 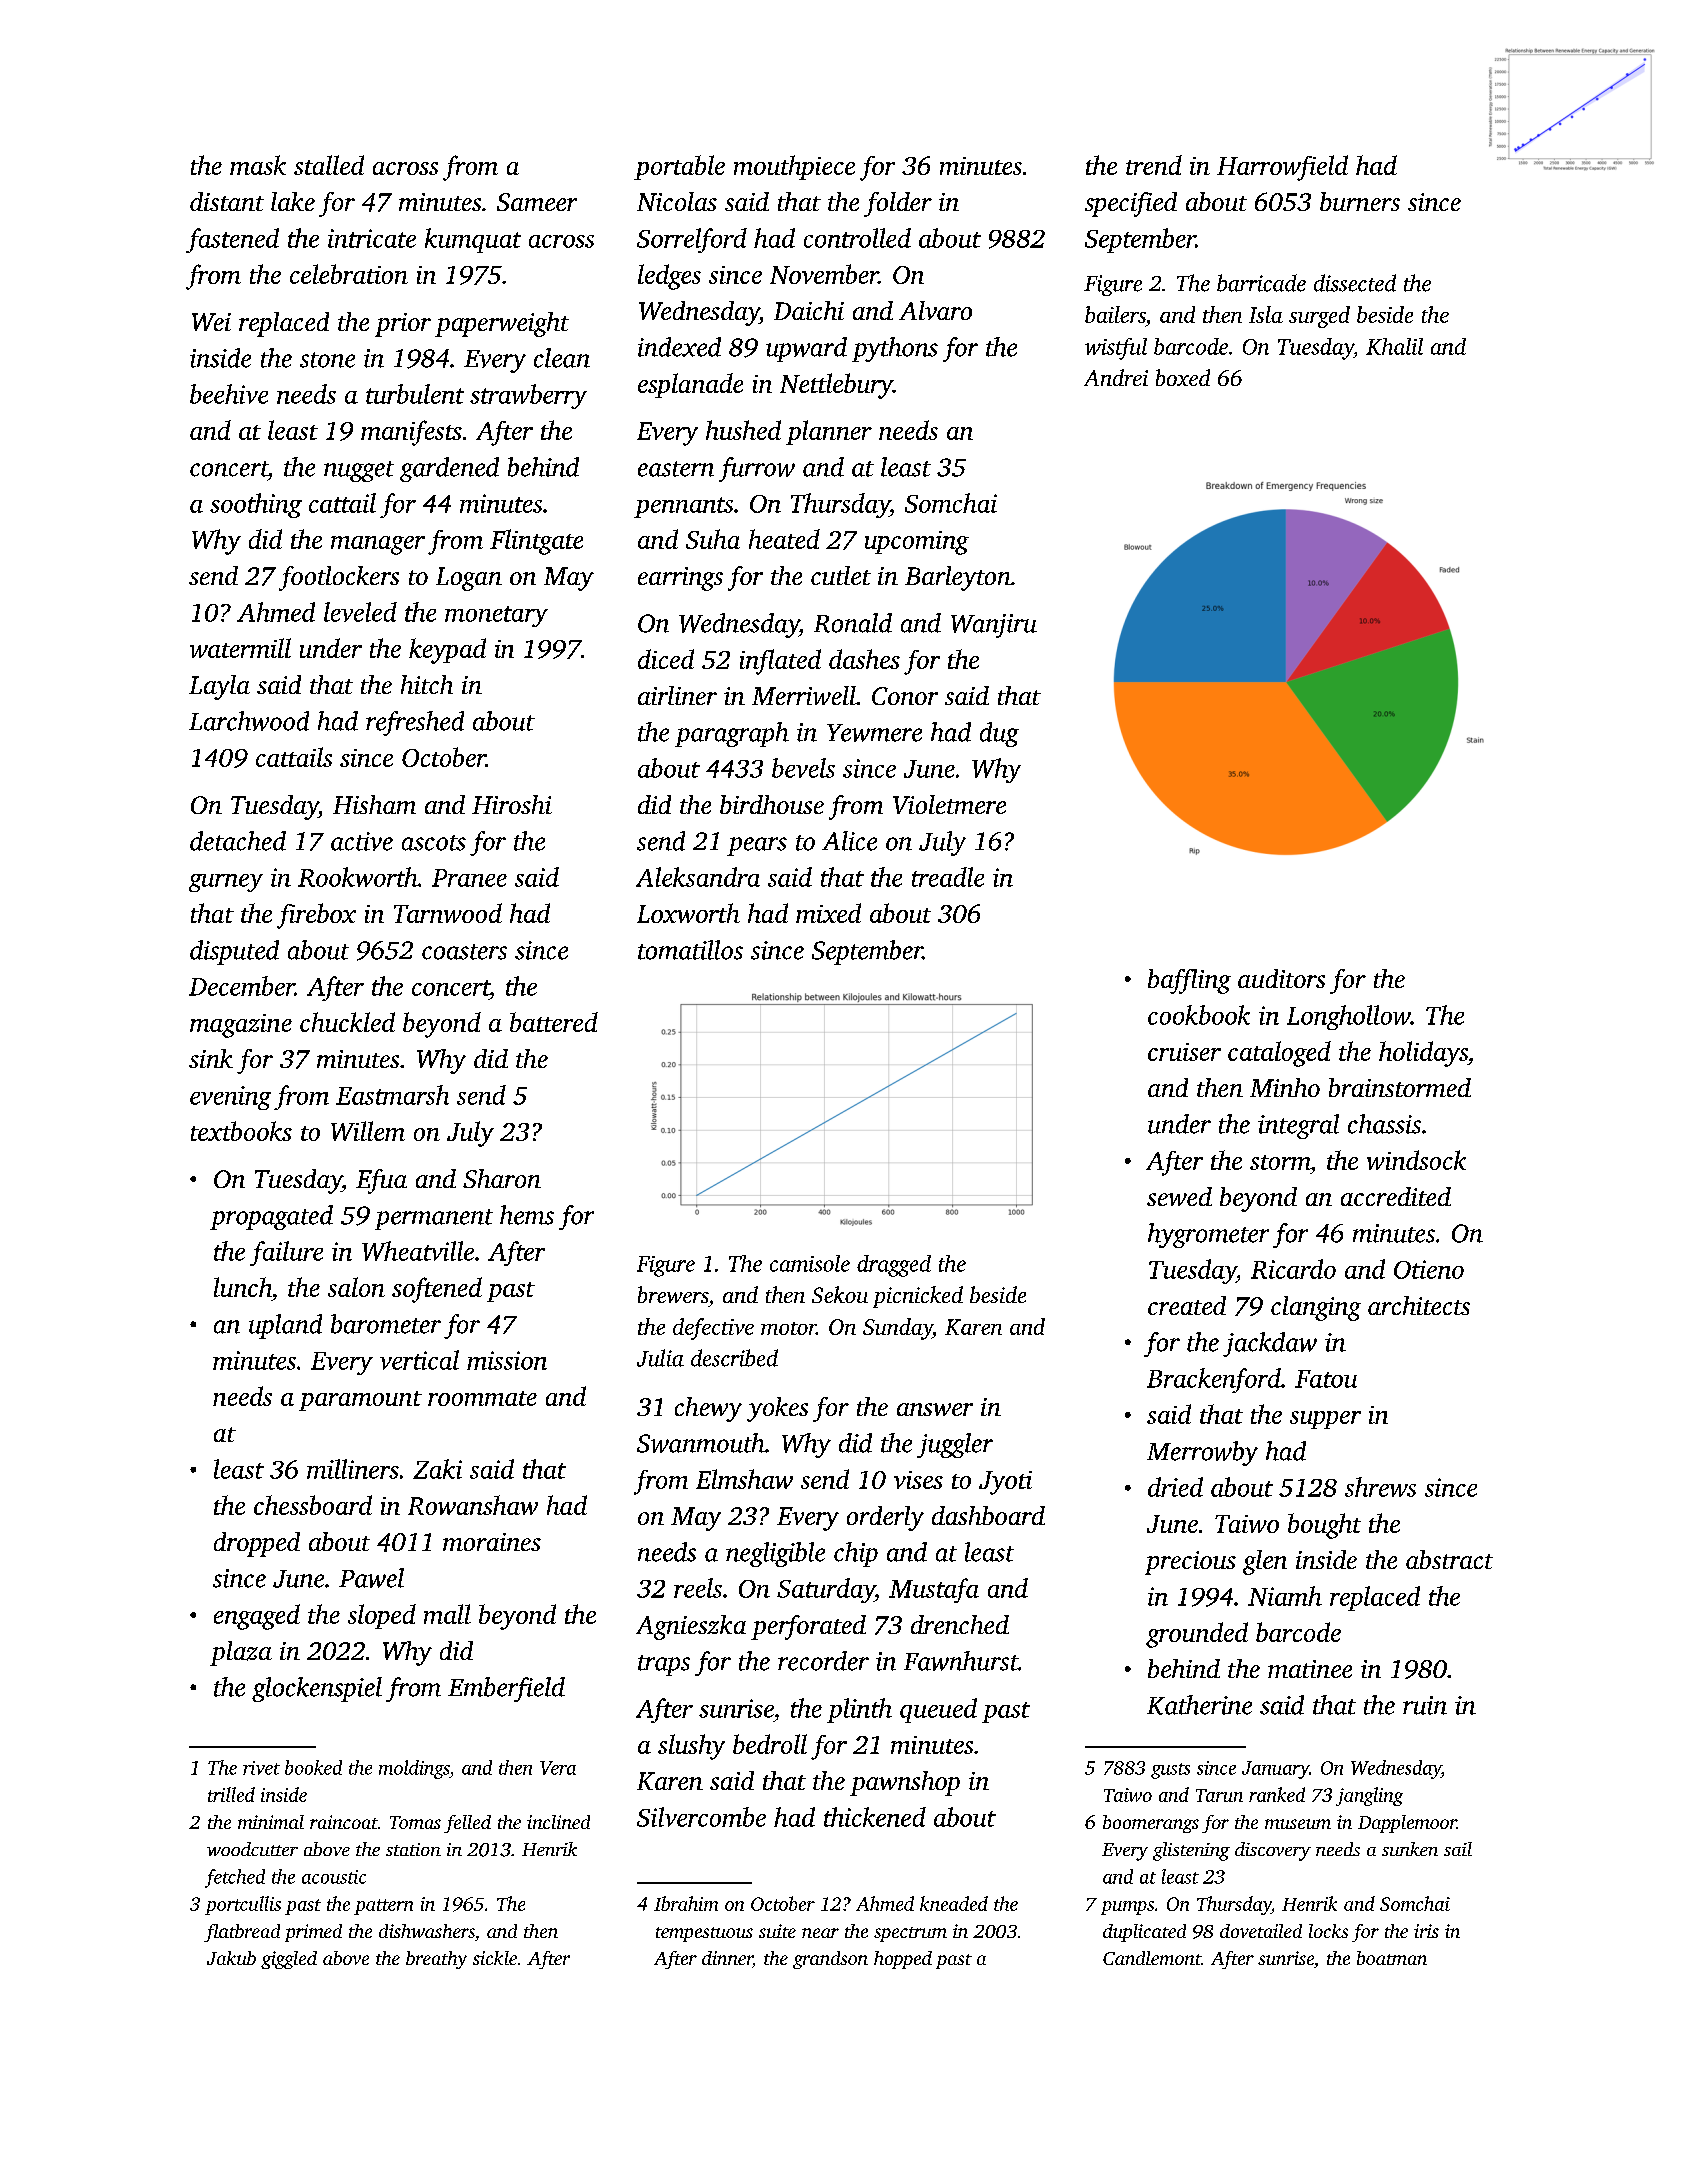 I want to click on pennants, so click(x=683, y=507).
